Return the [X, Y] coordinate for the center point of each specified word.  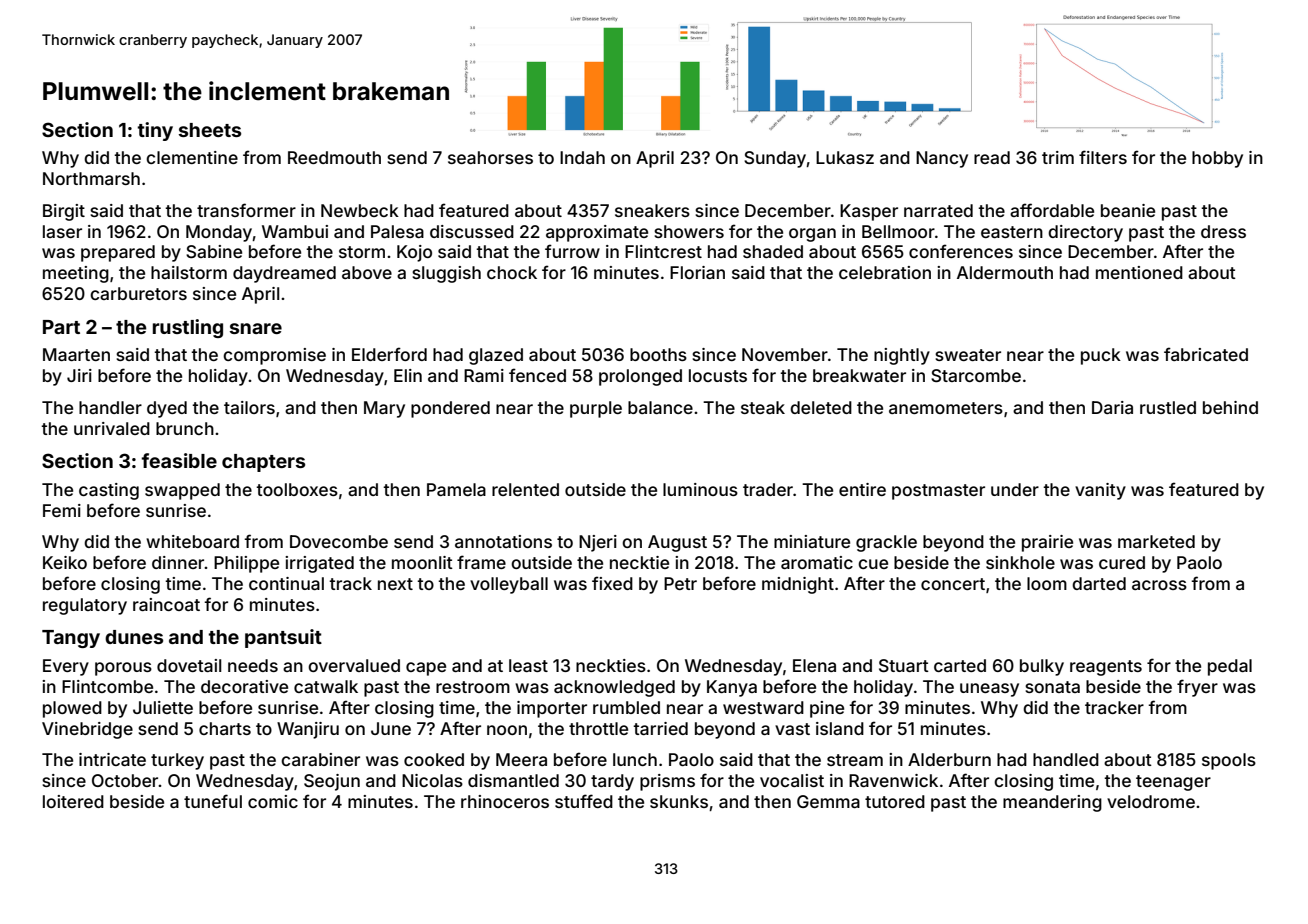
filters [1103, 157]
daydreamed [284, 274]
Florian [697, 272]
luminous [700, 489]
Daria [1112, 407]
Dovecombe [339, 541]
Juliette [163, 707]
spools [1229, 761]
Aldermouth [1005, 272]
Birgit [64, 212]
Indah [582, 157]
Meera [521, 759]
